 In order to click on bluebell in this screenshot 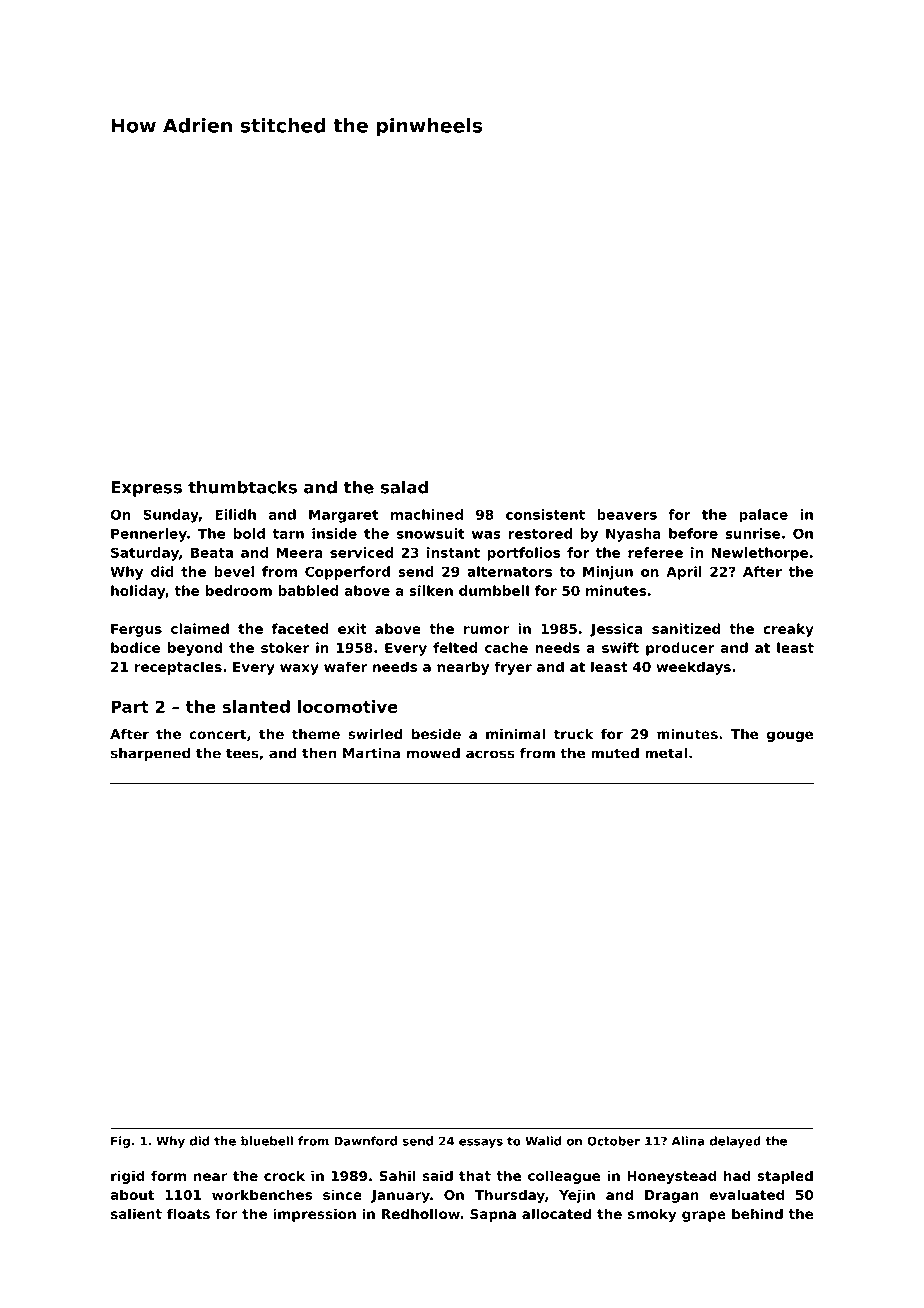, I will do `click(267, 1141)`.
